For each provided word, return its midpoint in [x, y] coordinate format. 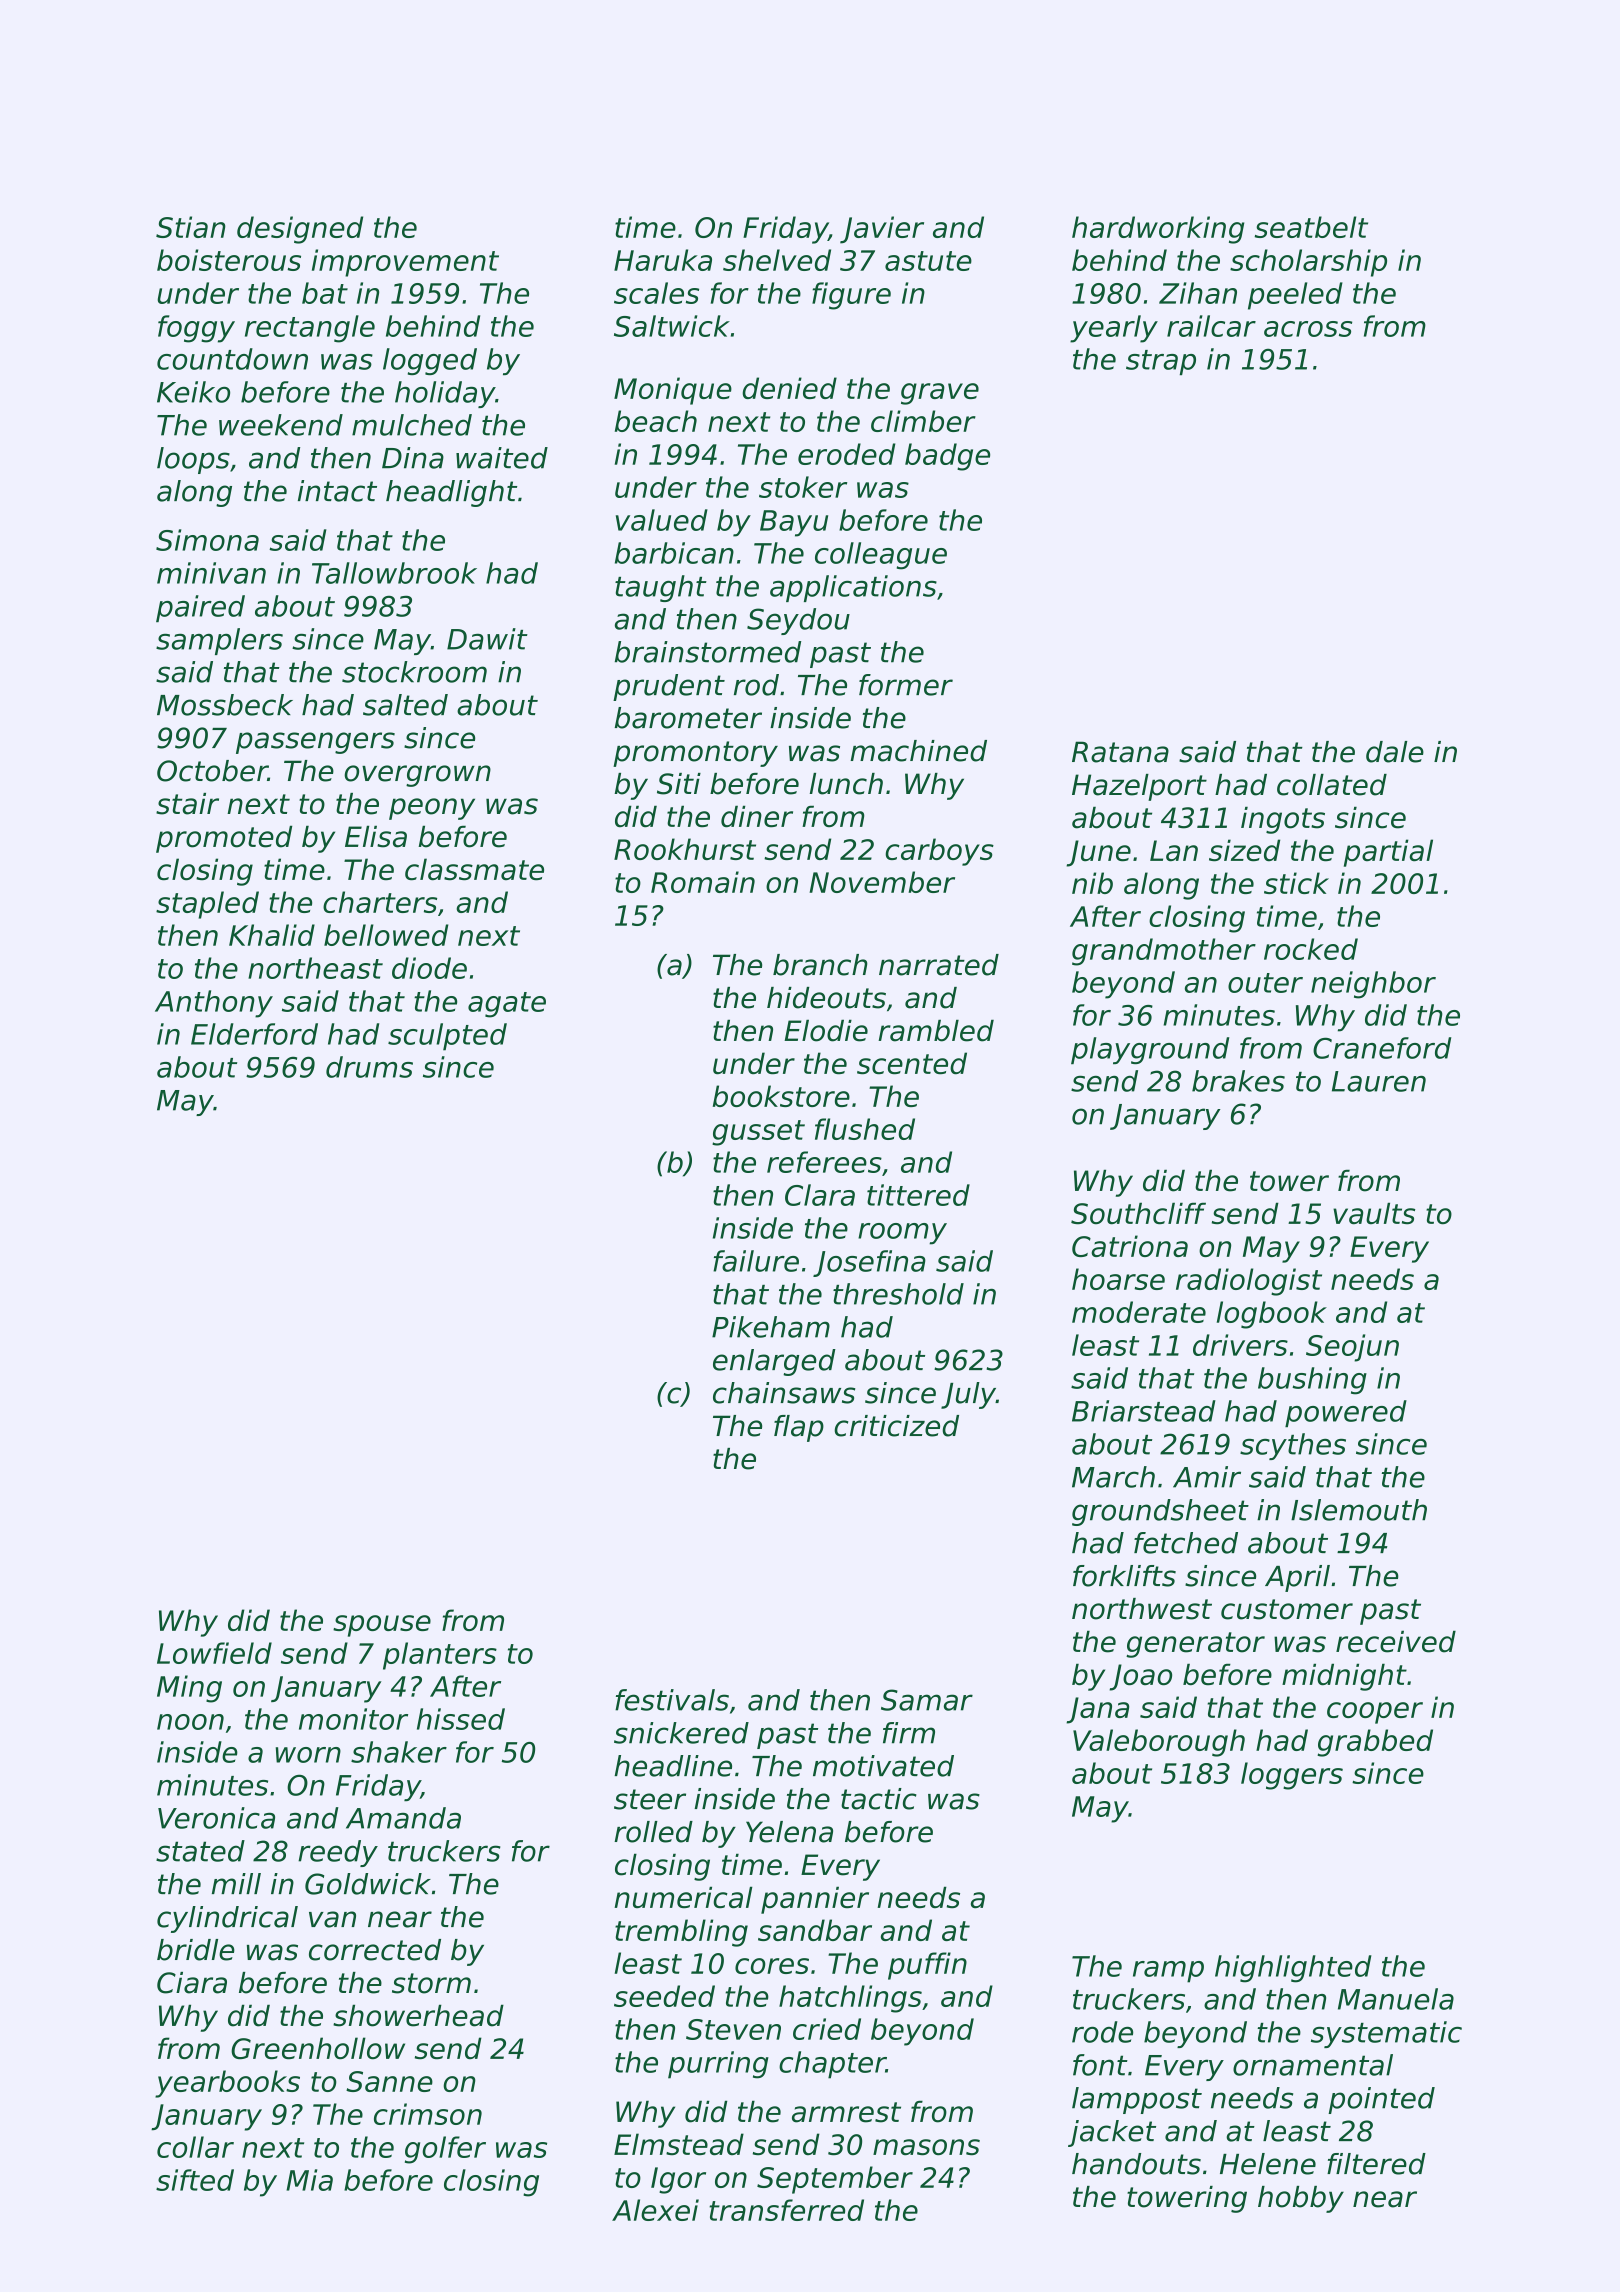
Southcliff [1138, 1213]
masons [926, 2147]
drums [369, 1067]
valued [662, 520]
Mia [309, 2180]
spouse [382, 1626]
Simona [207, 540]
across [1308, 329]
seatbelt [1311, 227]
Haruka [663, 260]
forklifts [1124, 1576]
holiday [445, 394]
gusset [758, 1133]
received [1396, 1641]
